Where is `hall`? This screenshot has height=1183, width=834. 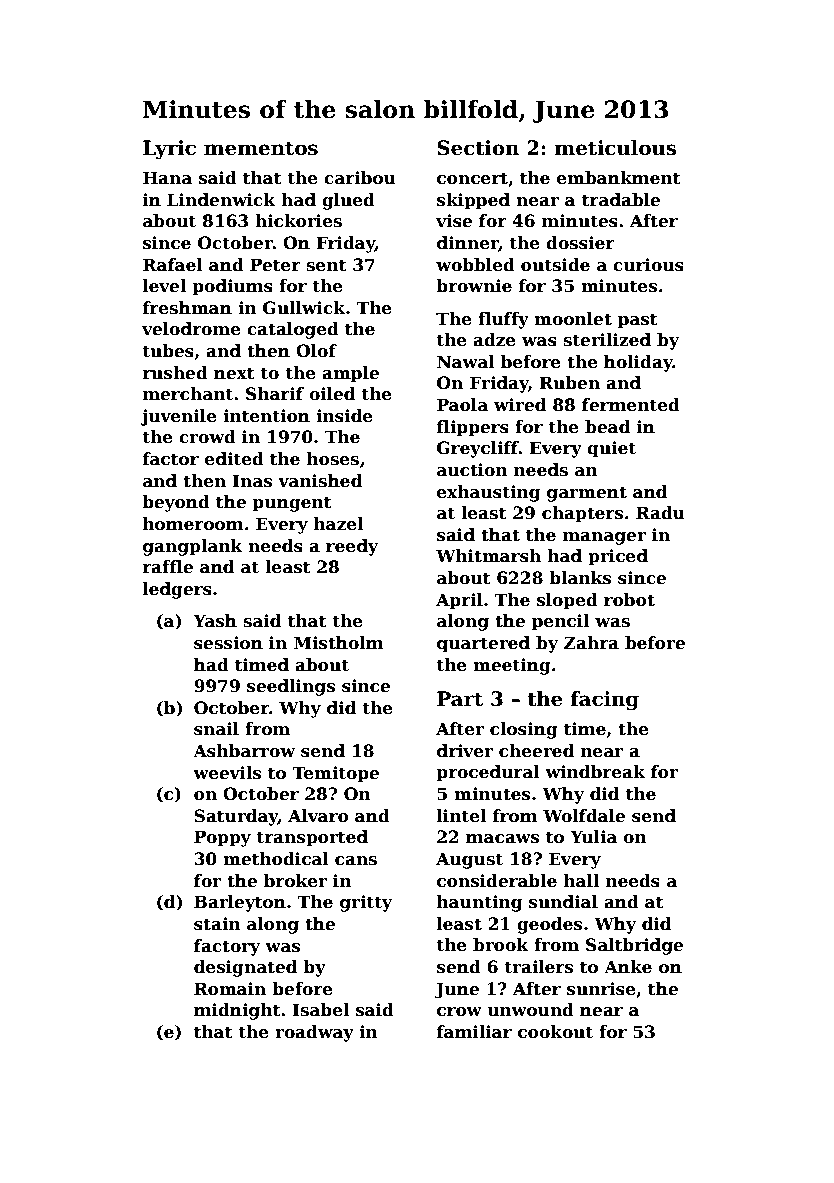
hall is located at coordinates (581, 881).
